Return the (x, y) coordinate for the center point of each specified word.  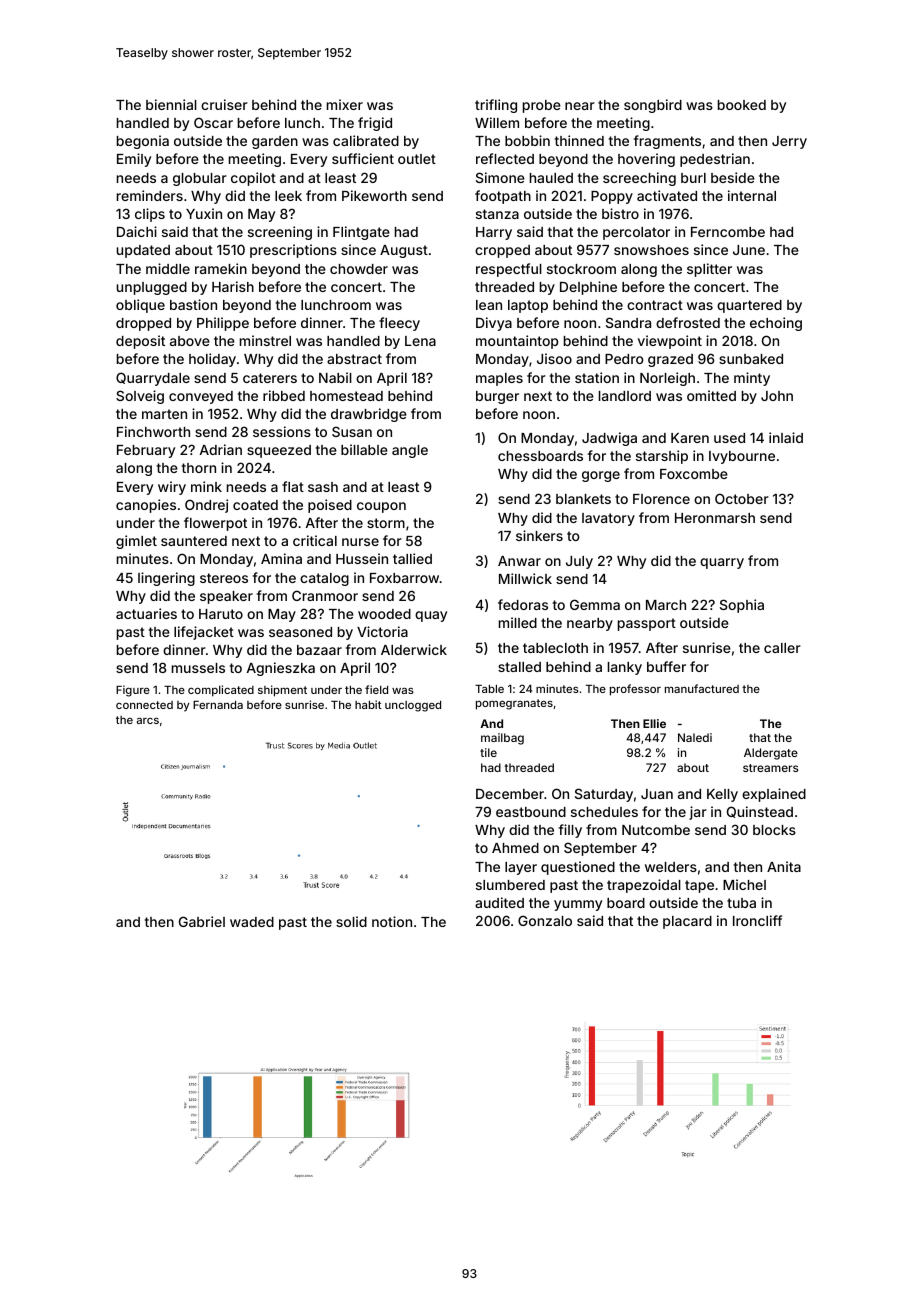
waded (252, 922)
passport (647, 624)
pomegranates (514, 704)
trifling (496, 106)
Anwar (519, 561)
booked (742, 105)
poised (330, 506)
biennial (171, 104)
